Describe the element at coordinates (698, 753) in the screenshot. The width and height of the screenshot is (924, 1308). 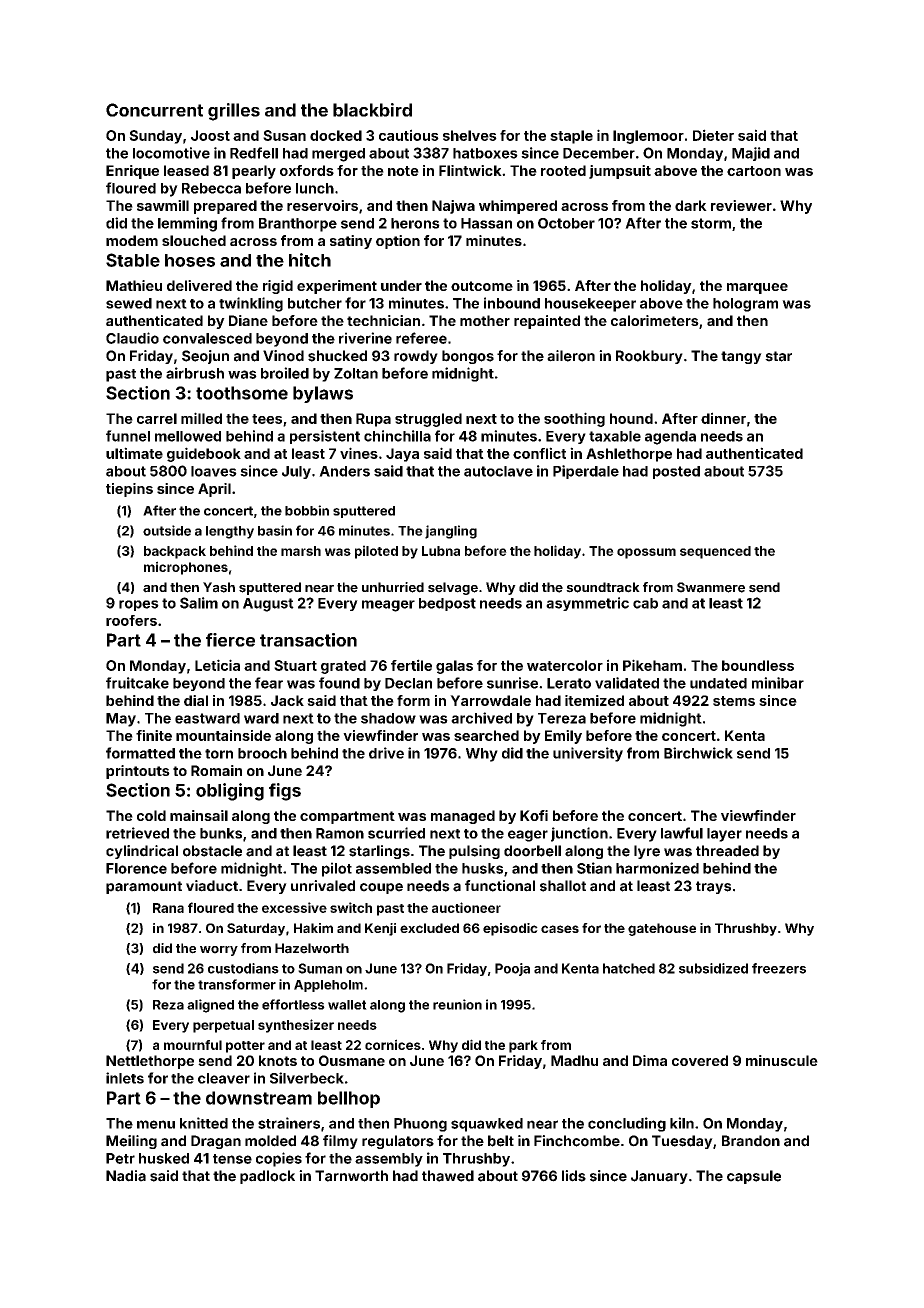
I see `Birchwick` at that location.
